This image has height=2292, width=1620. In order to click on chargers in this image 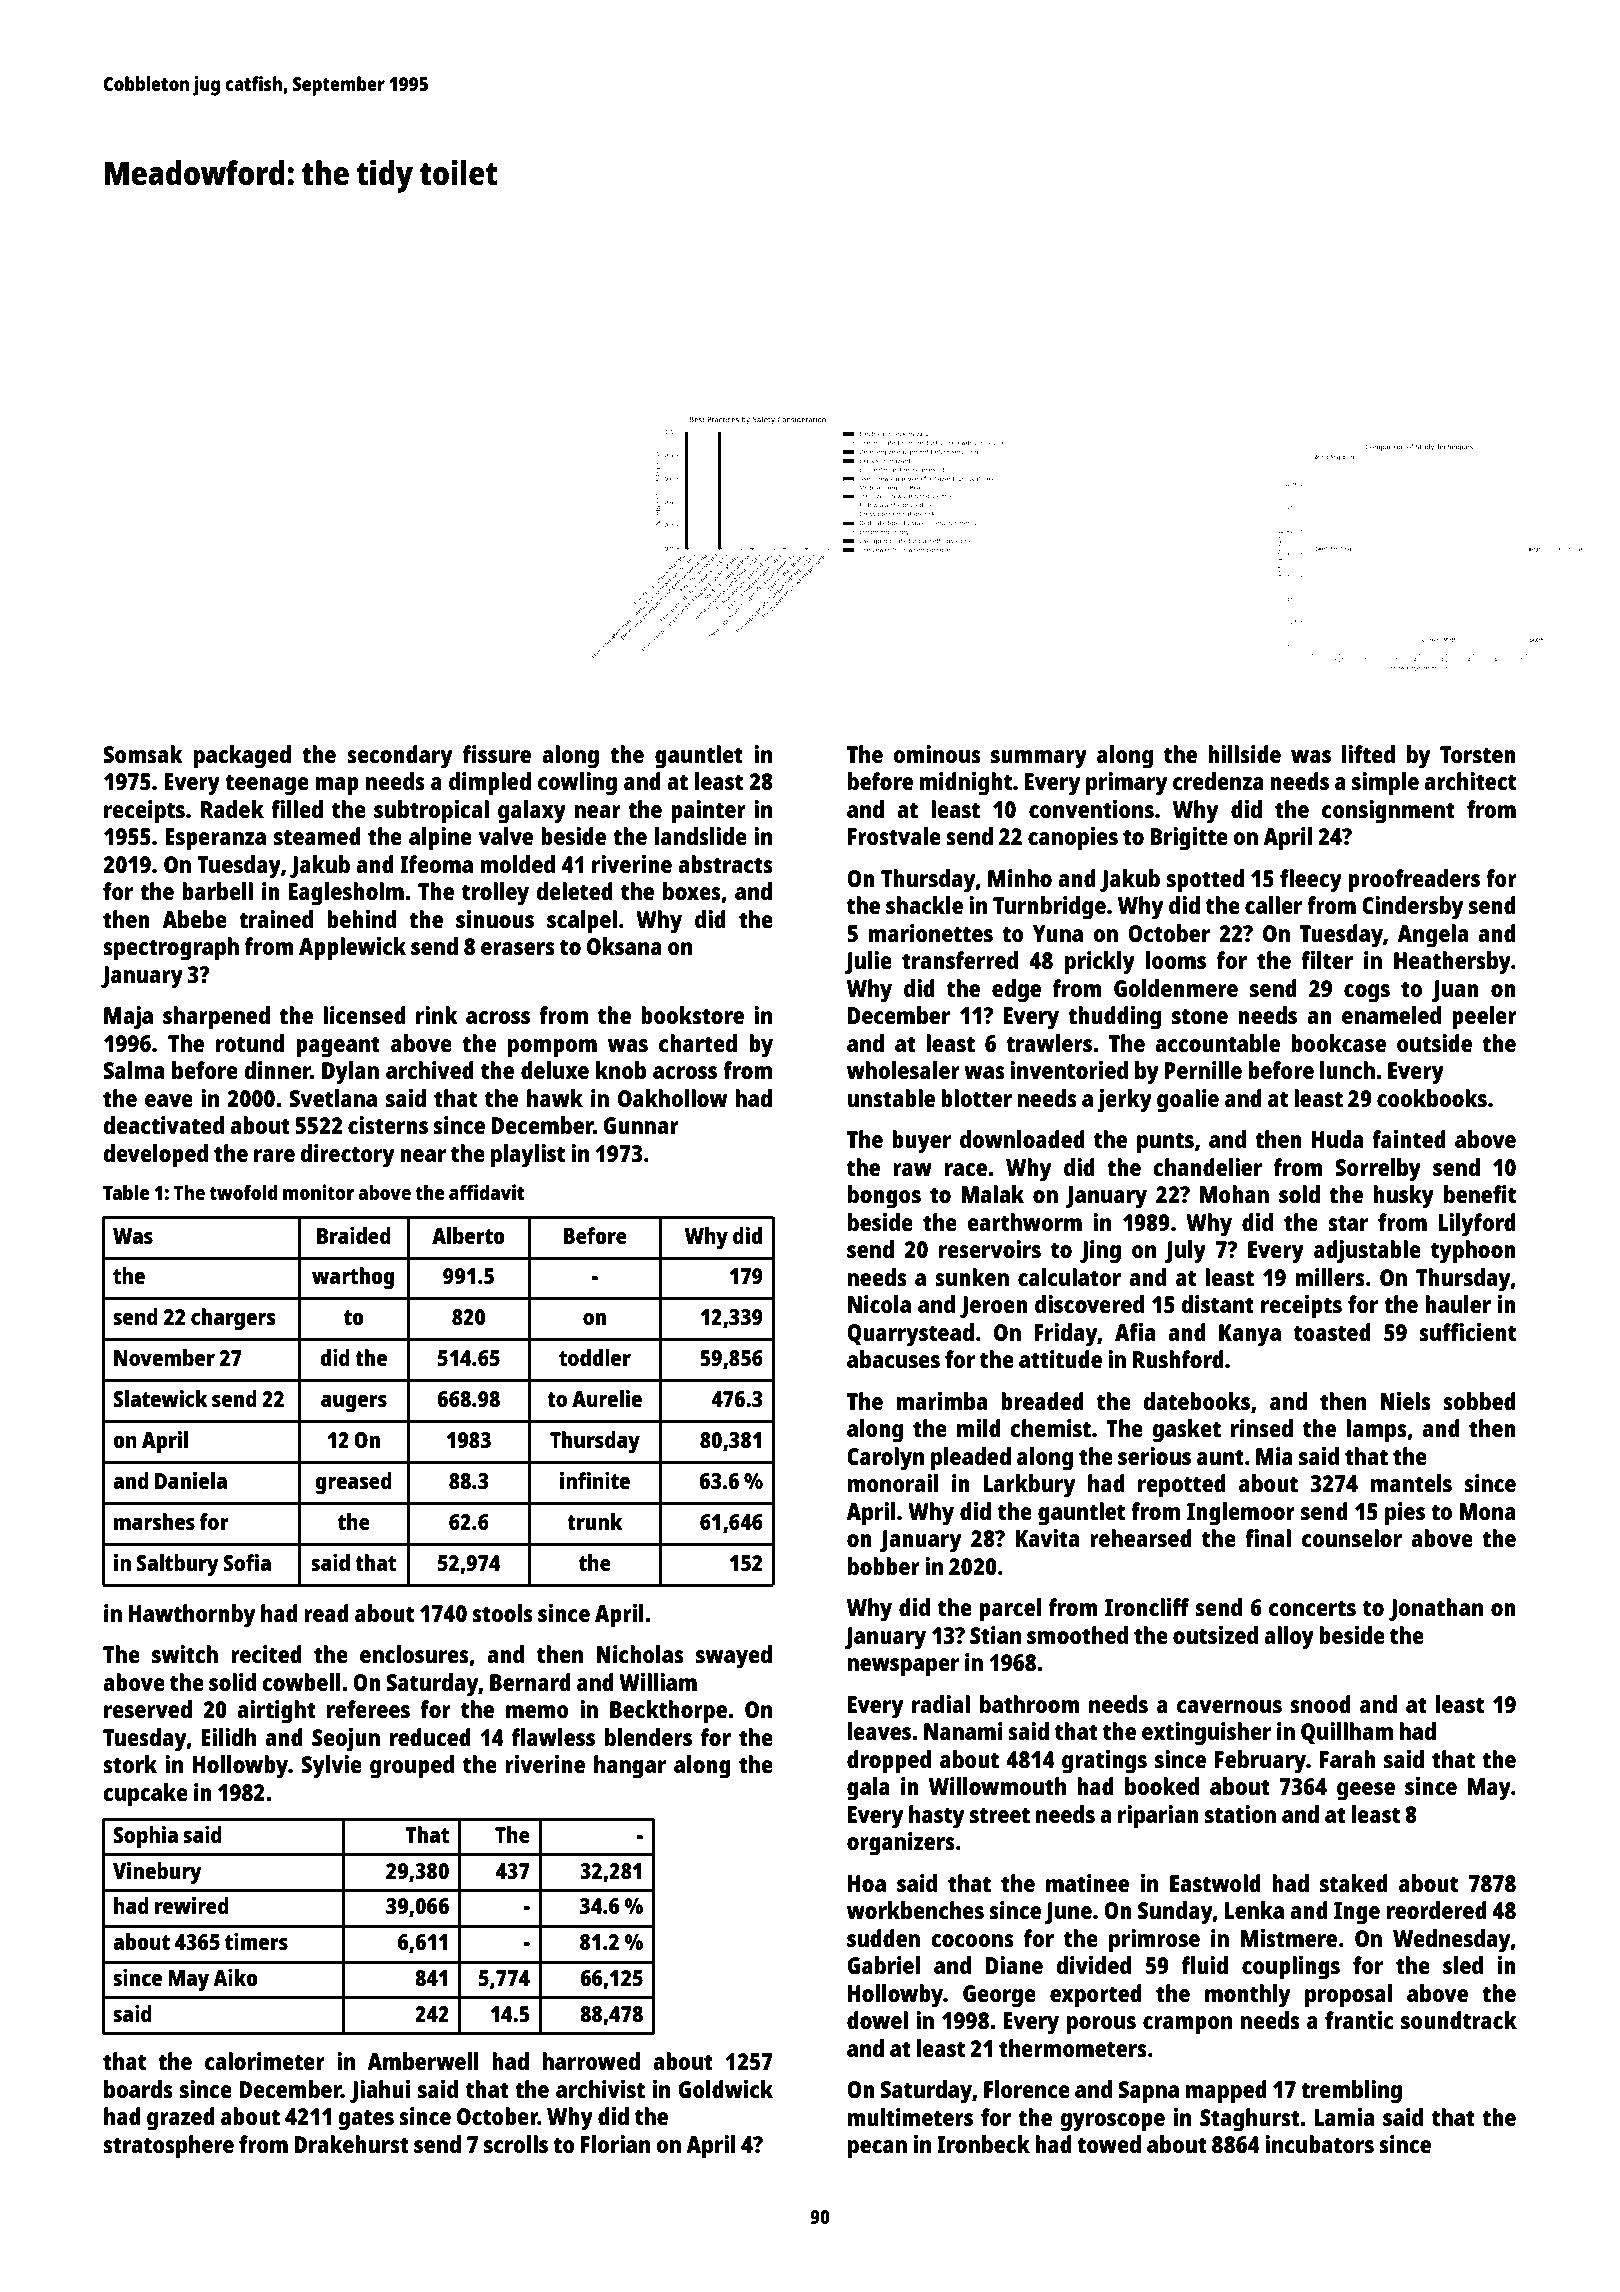, I will do `click(233, 1319)`.
